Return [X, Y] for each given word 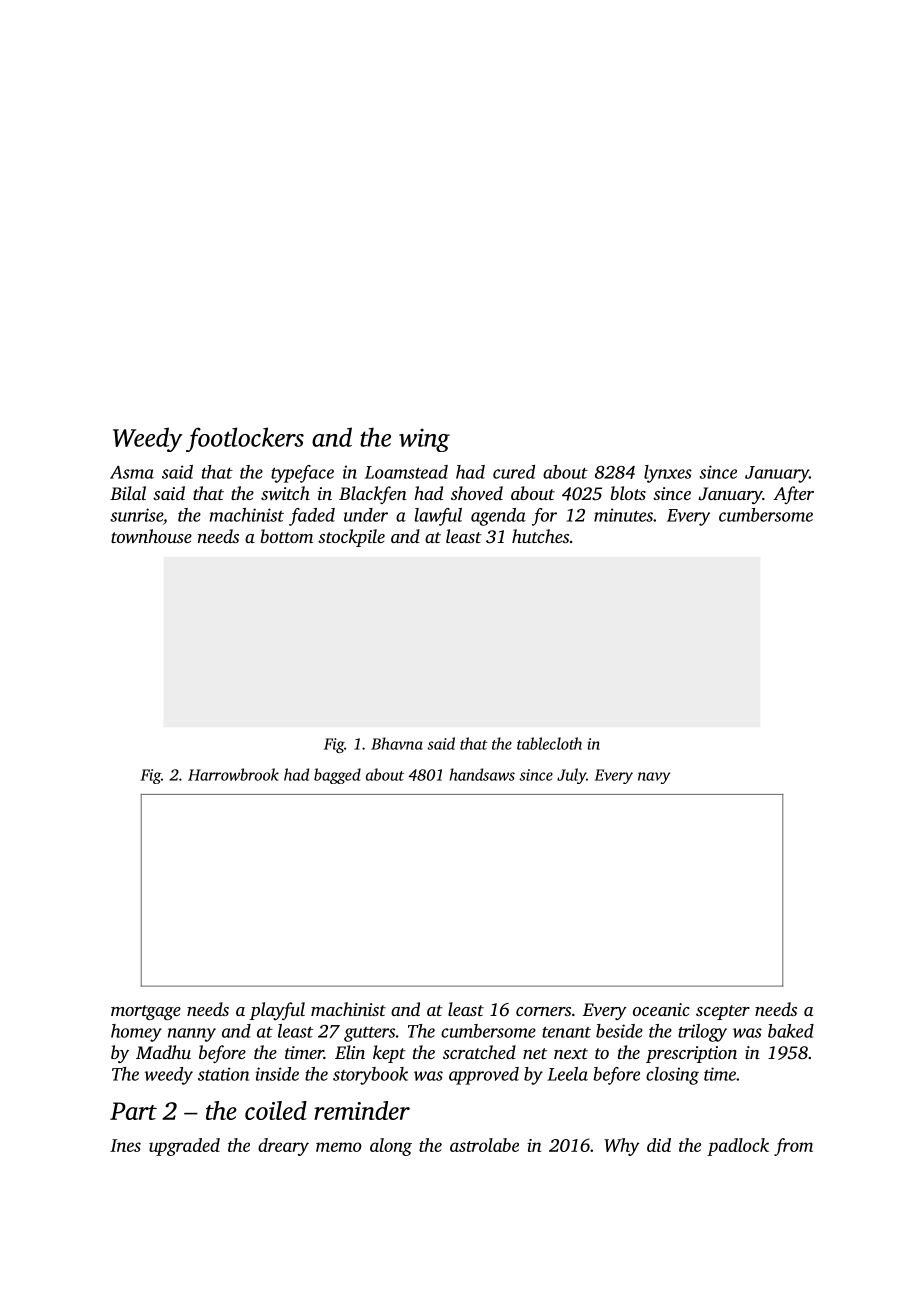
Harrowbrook [233, 774]
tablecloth [549, 743]
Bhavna [397, 743]
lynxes [668, 474]
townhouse [151, 536]
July [571, 776]
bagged [337, 776]
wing [424, 440]
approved [484, 1076]
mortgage [146, 1012]
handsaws [482, 774]
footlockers [245, 439]
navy [654, 778]
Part [133, 1111]
